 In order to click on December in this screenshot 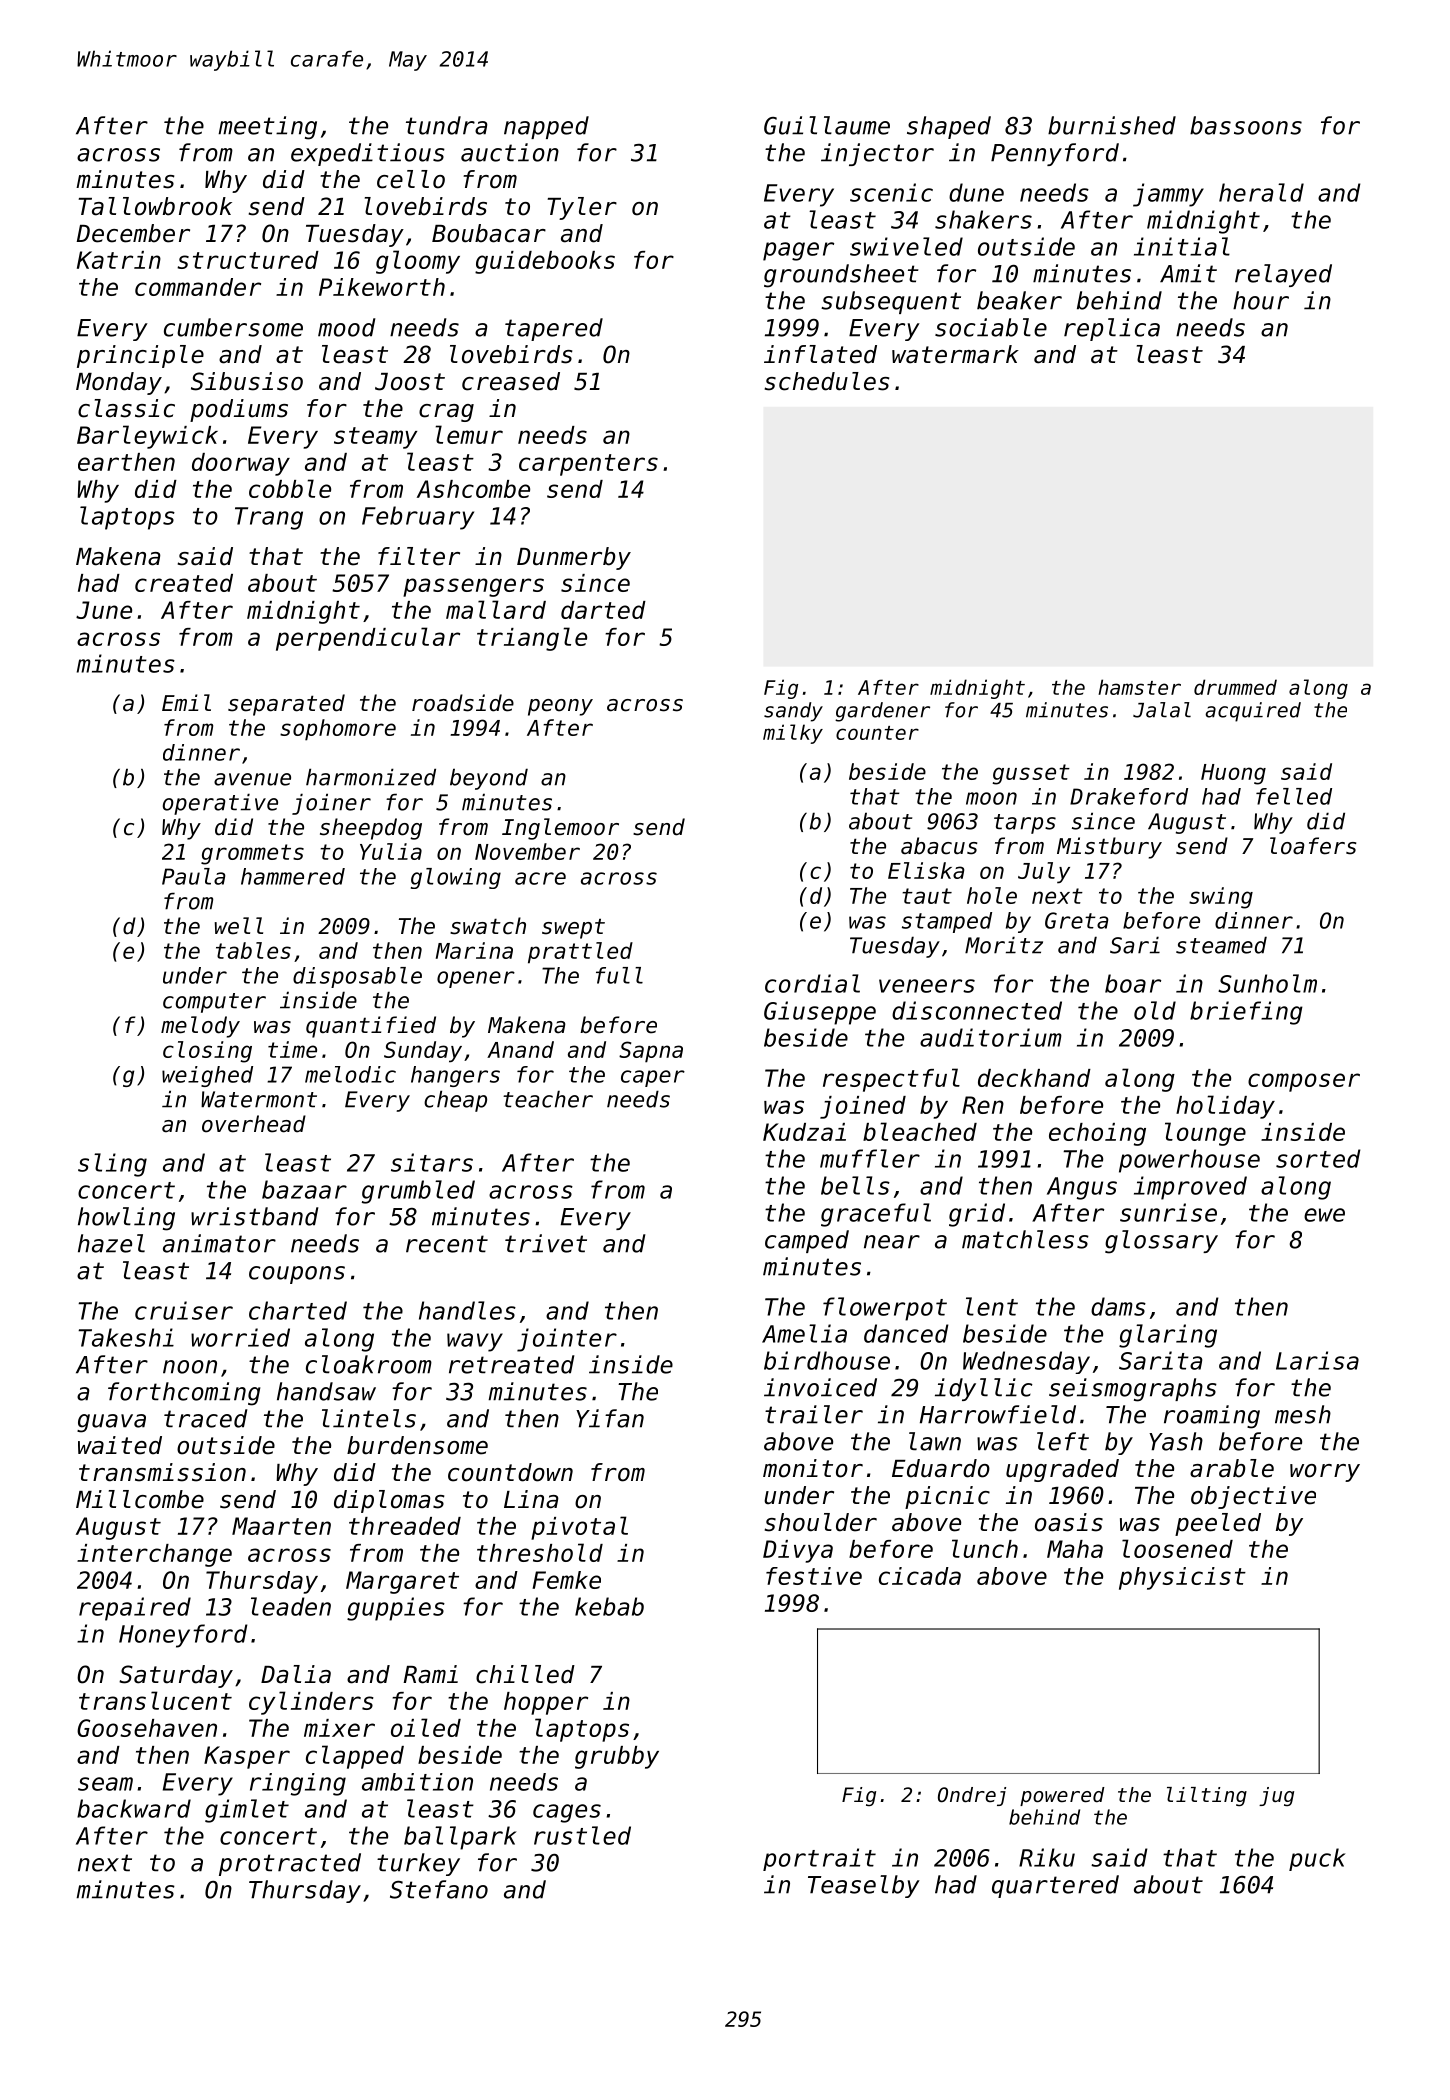, I will do `click(133, 233)`.
